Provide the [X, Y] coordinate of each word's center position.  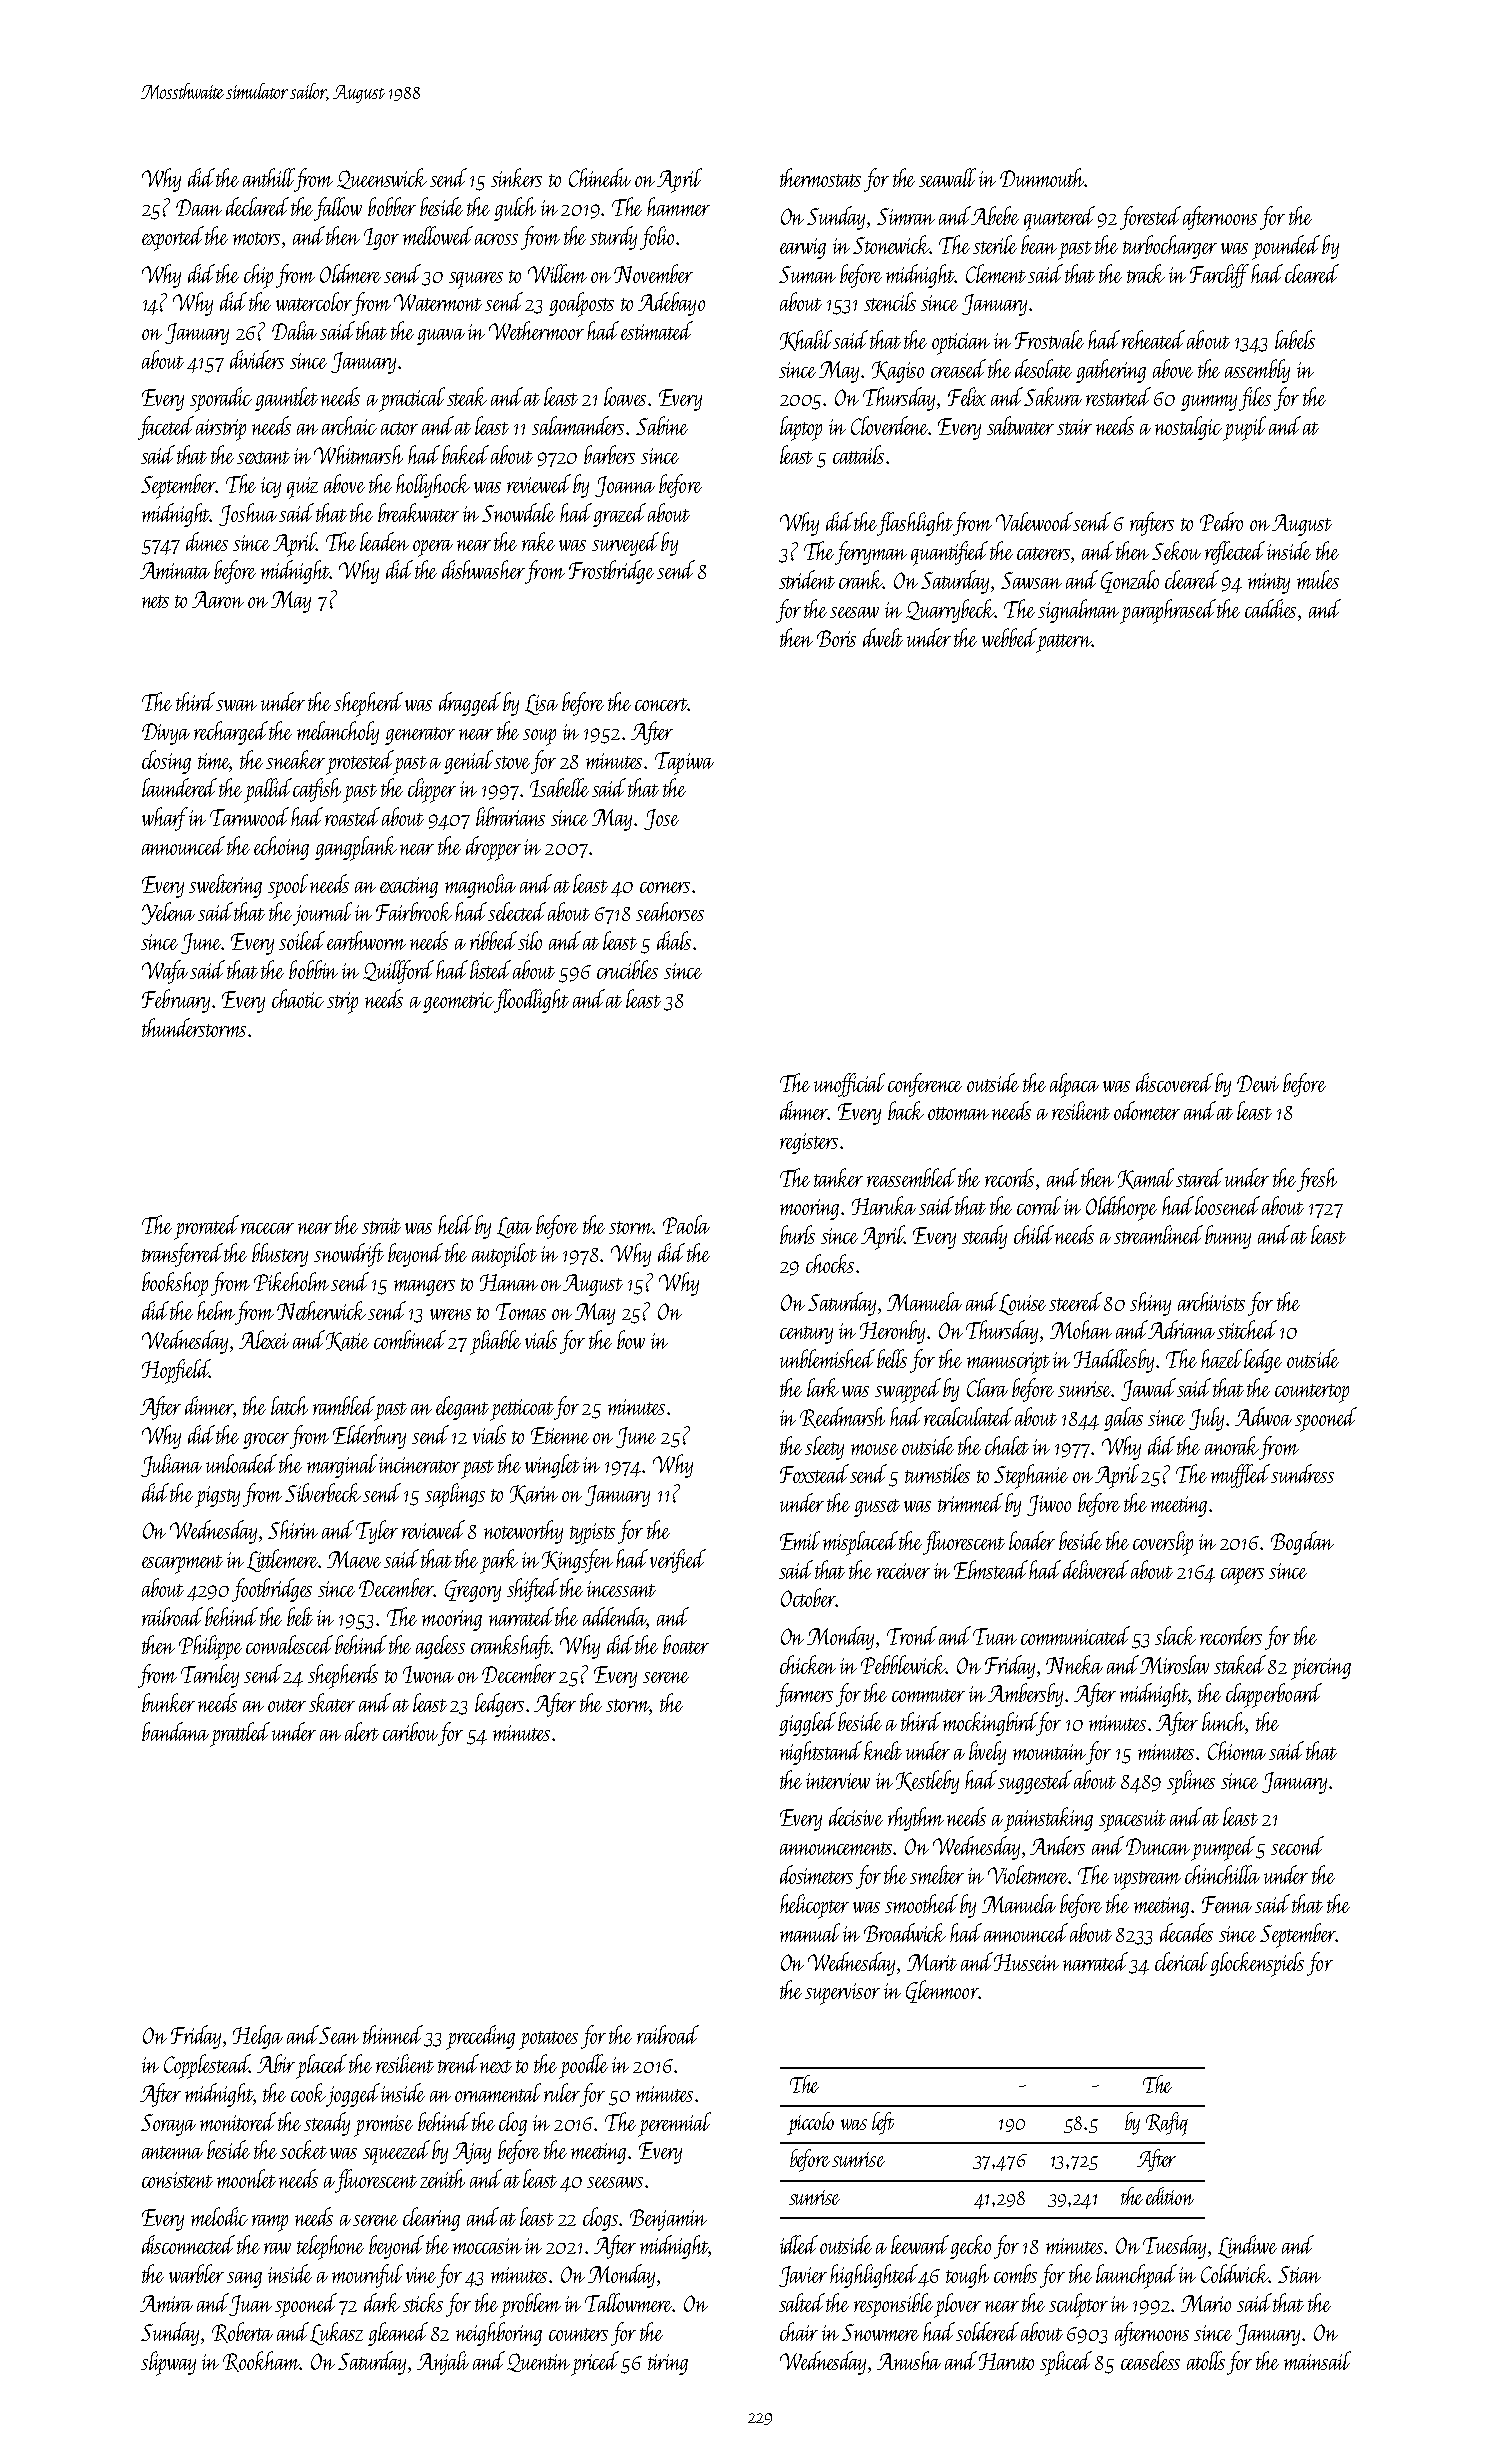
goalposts [581, 304]
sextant [263, 457]
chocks [830, 1263]
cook [308, 2092]
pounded [1286, 247]
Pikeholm [291, 1281]
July [1206, 1419]
